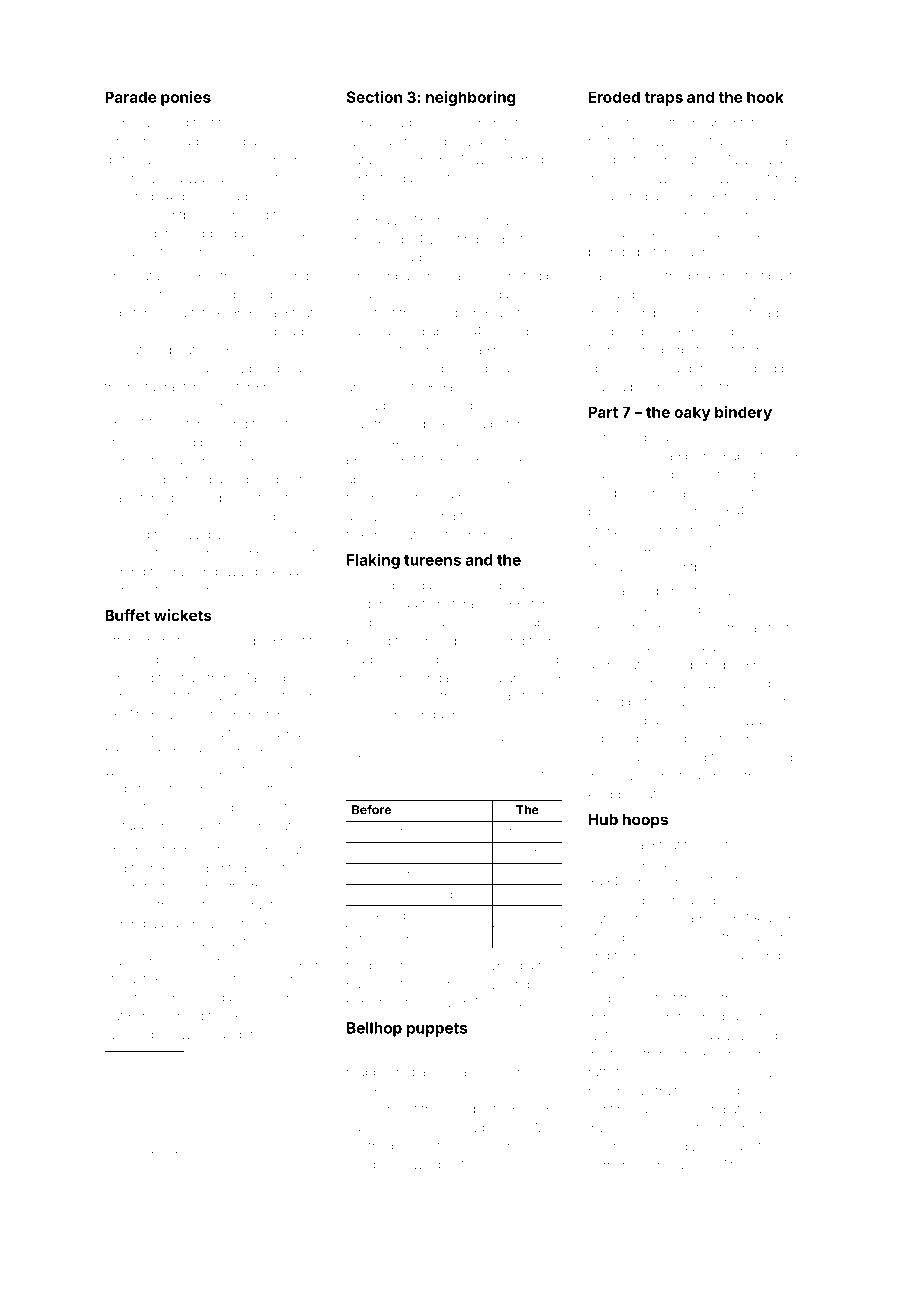  I want to click on Upperdale, so click(223, 235).
